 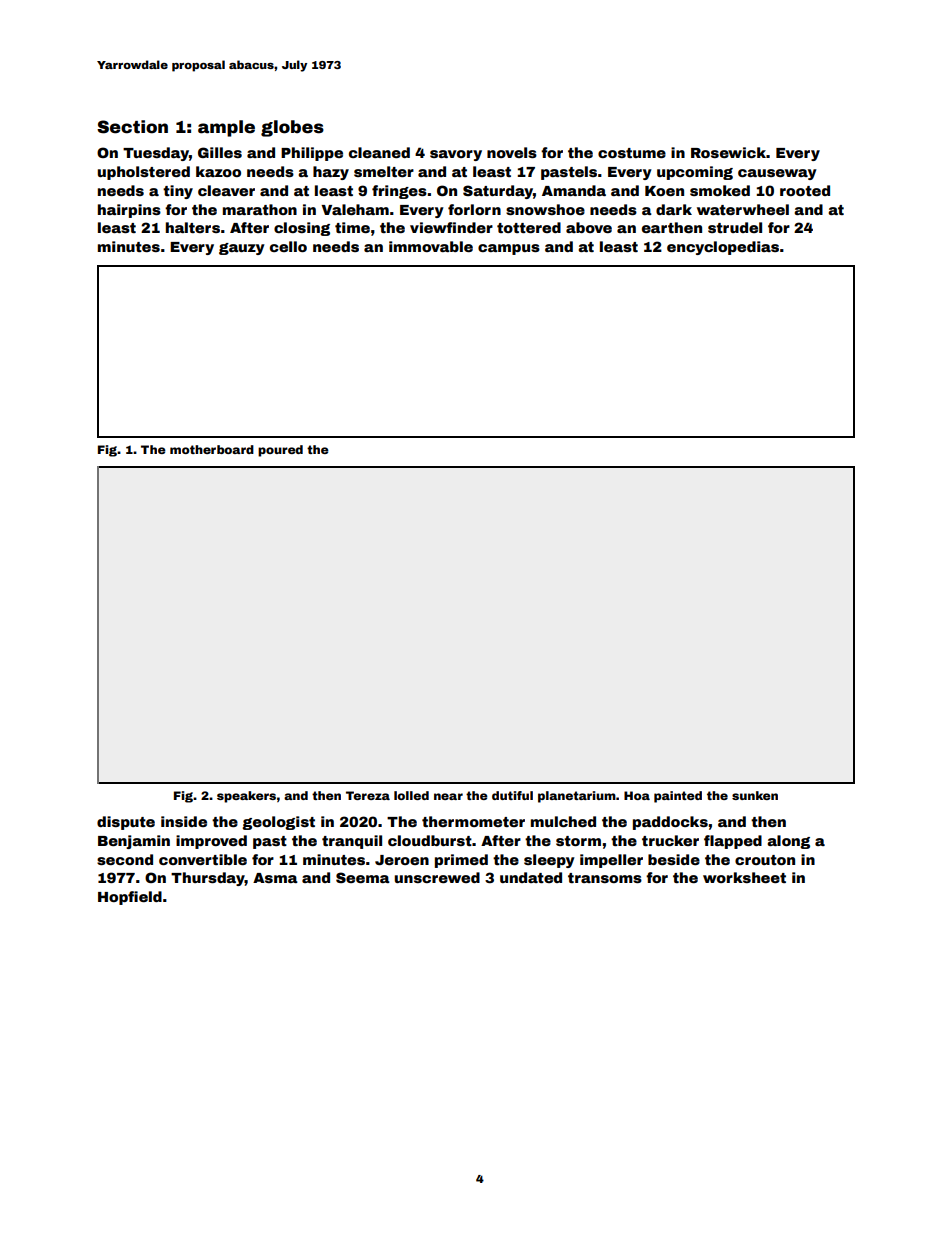 What do you see at coordinates (288, 246) in the image?
I see `cello` at bounding box center [288, 246].
